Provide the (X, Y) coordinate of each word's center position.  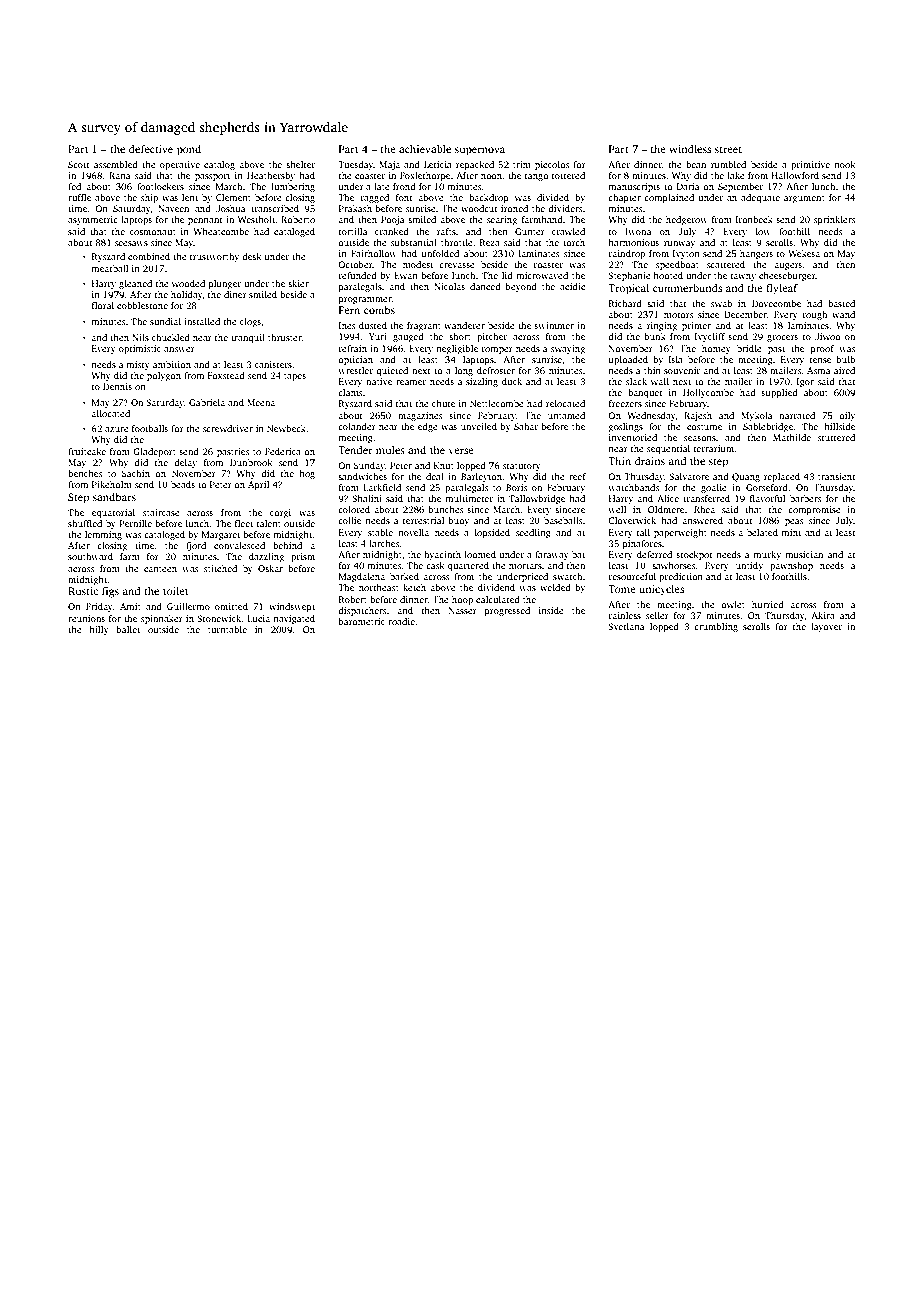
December (745, 314)
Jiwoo (828, 336)
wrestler (355, 370)
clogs (250, 322)
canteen (160, 569)
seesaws (131, 243)
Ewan (406, 275)
